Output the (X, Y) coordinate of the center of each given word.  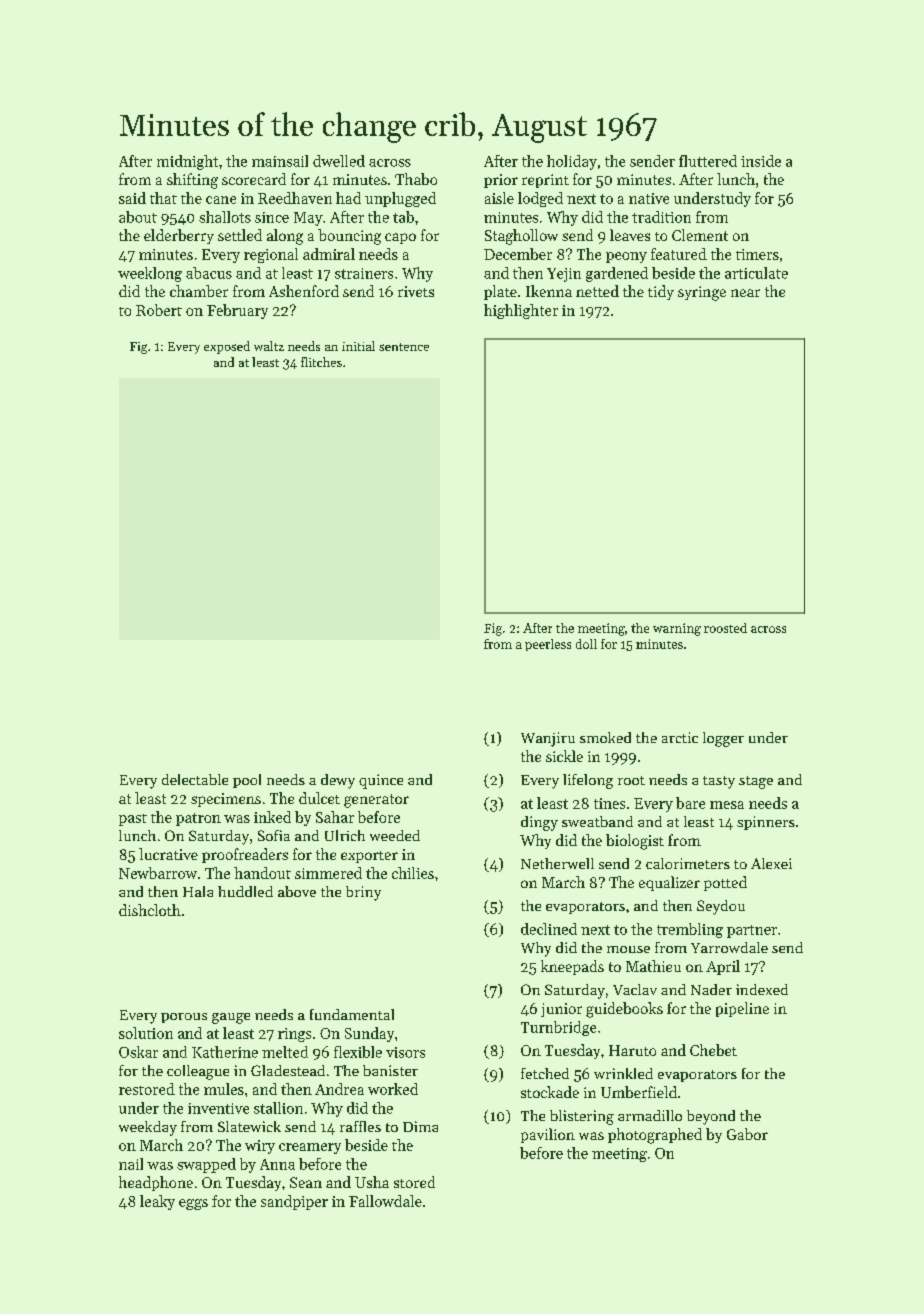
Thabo (416, 179)
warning (677, 629)
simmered (328, 873)
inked (272, 817)
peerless (548, 645)
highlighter (521, 311)
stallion (278, 1108)
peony (626, 257)
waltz (269, 346)
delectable (195, 779)
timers (757, 254)
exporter (369, 857)
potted (725, 883)
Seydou (721, 907)
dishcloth (150, 910)
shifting (192, 181)
